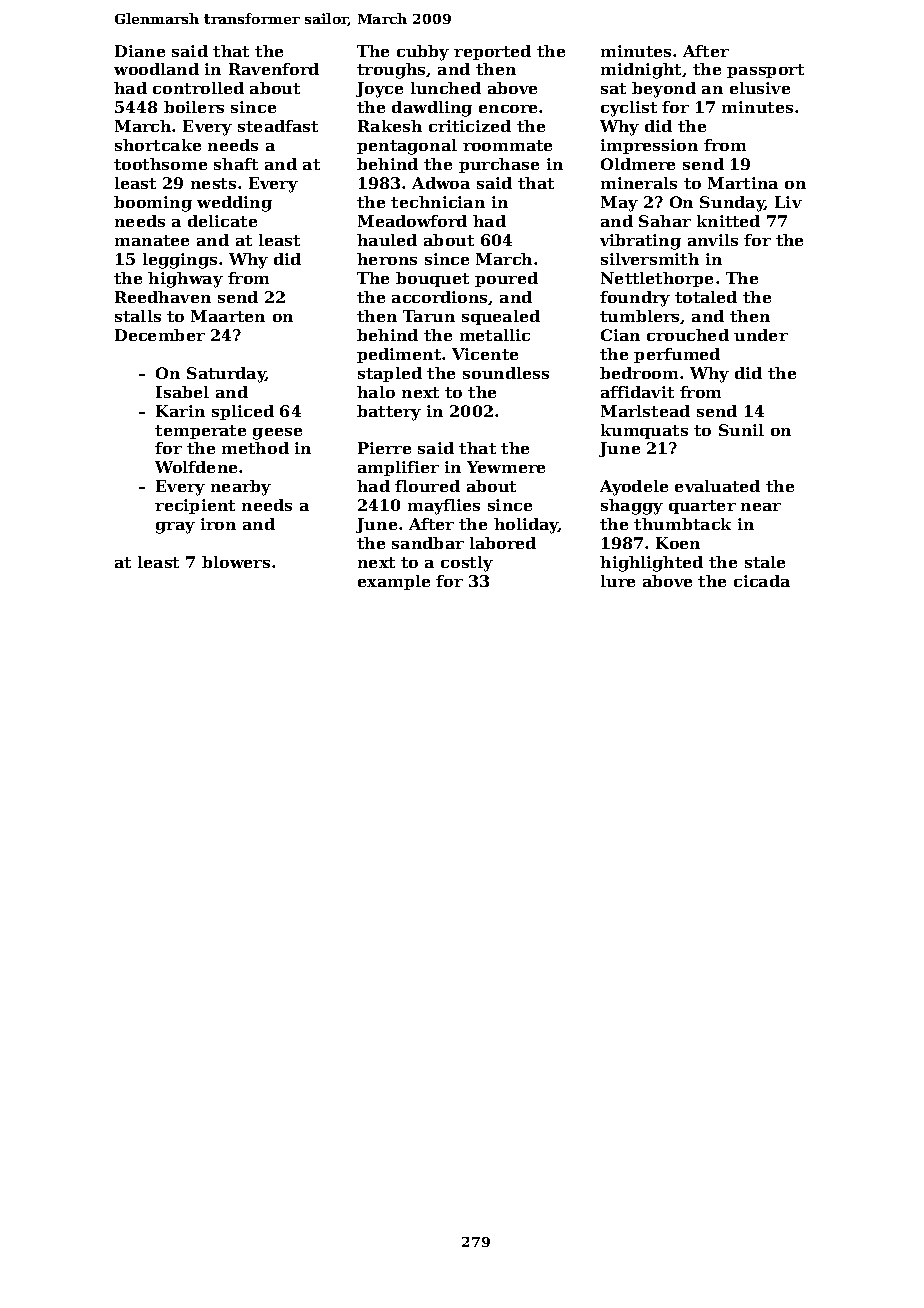 This screenshot has height=1308, width=924. Describe the element at coordinates (640, 317) in the screenshot. I see `tumblers` at that location.
